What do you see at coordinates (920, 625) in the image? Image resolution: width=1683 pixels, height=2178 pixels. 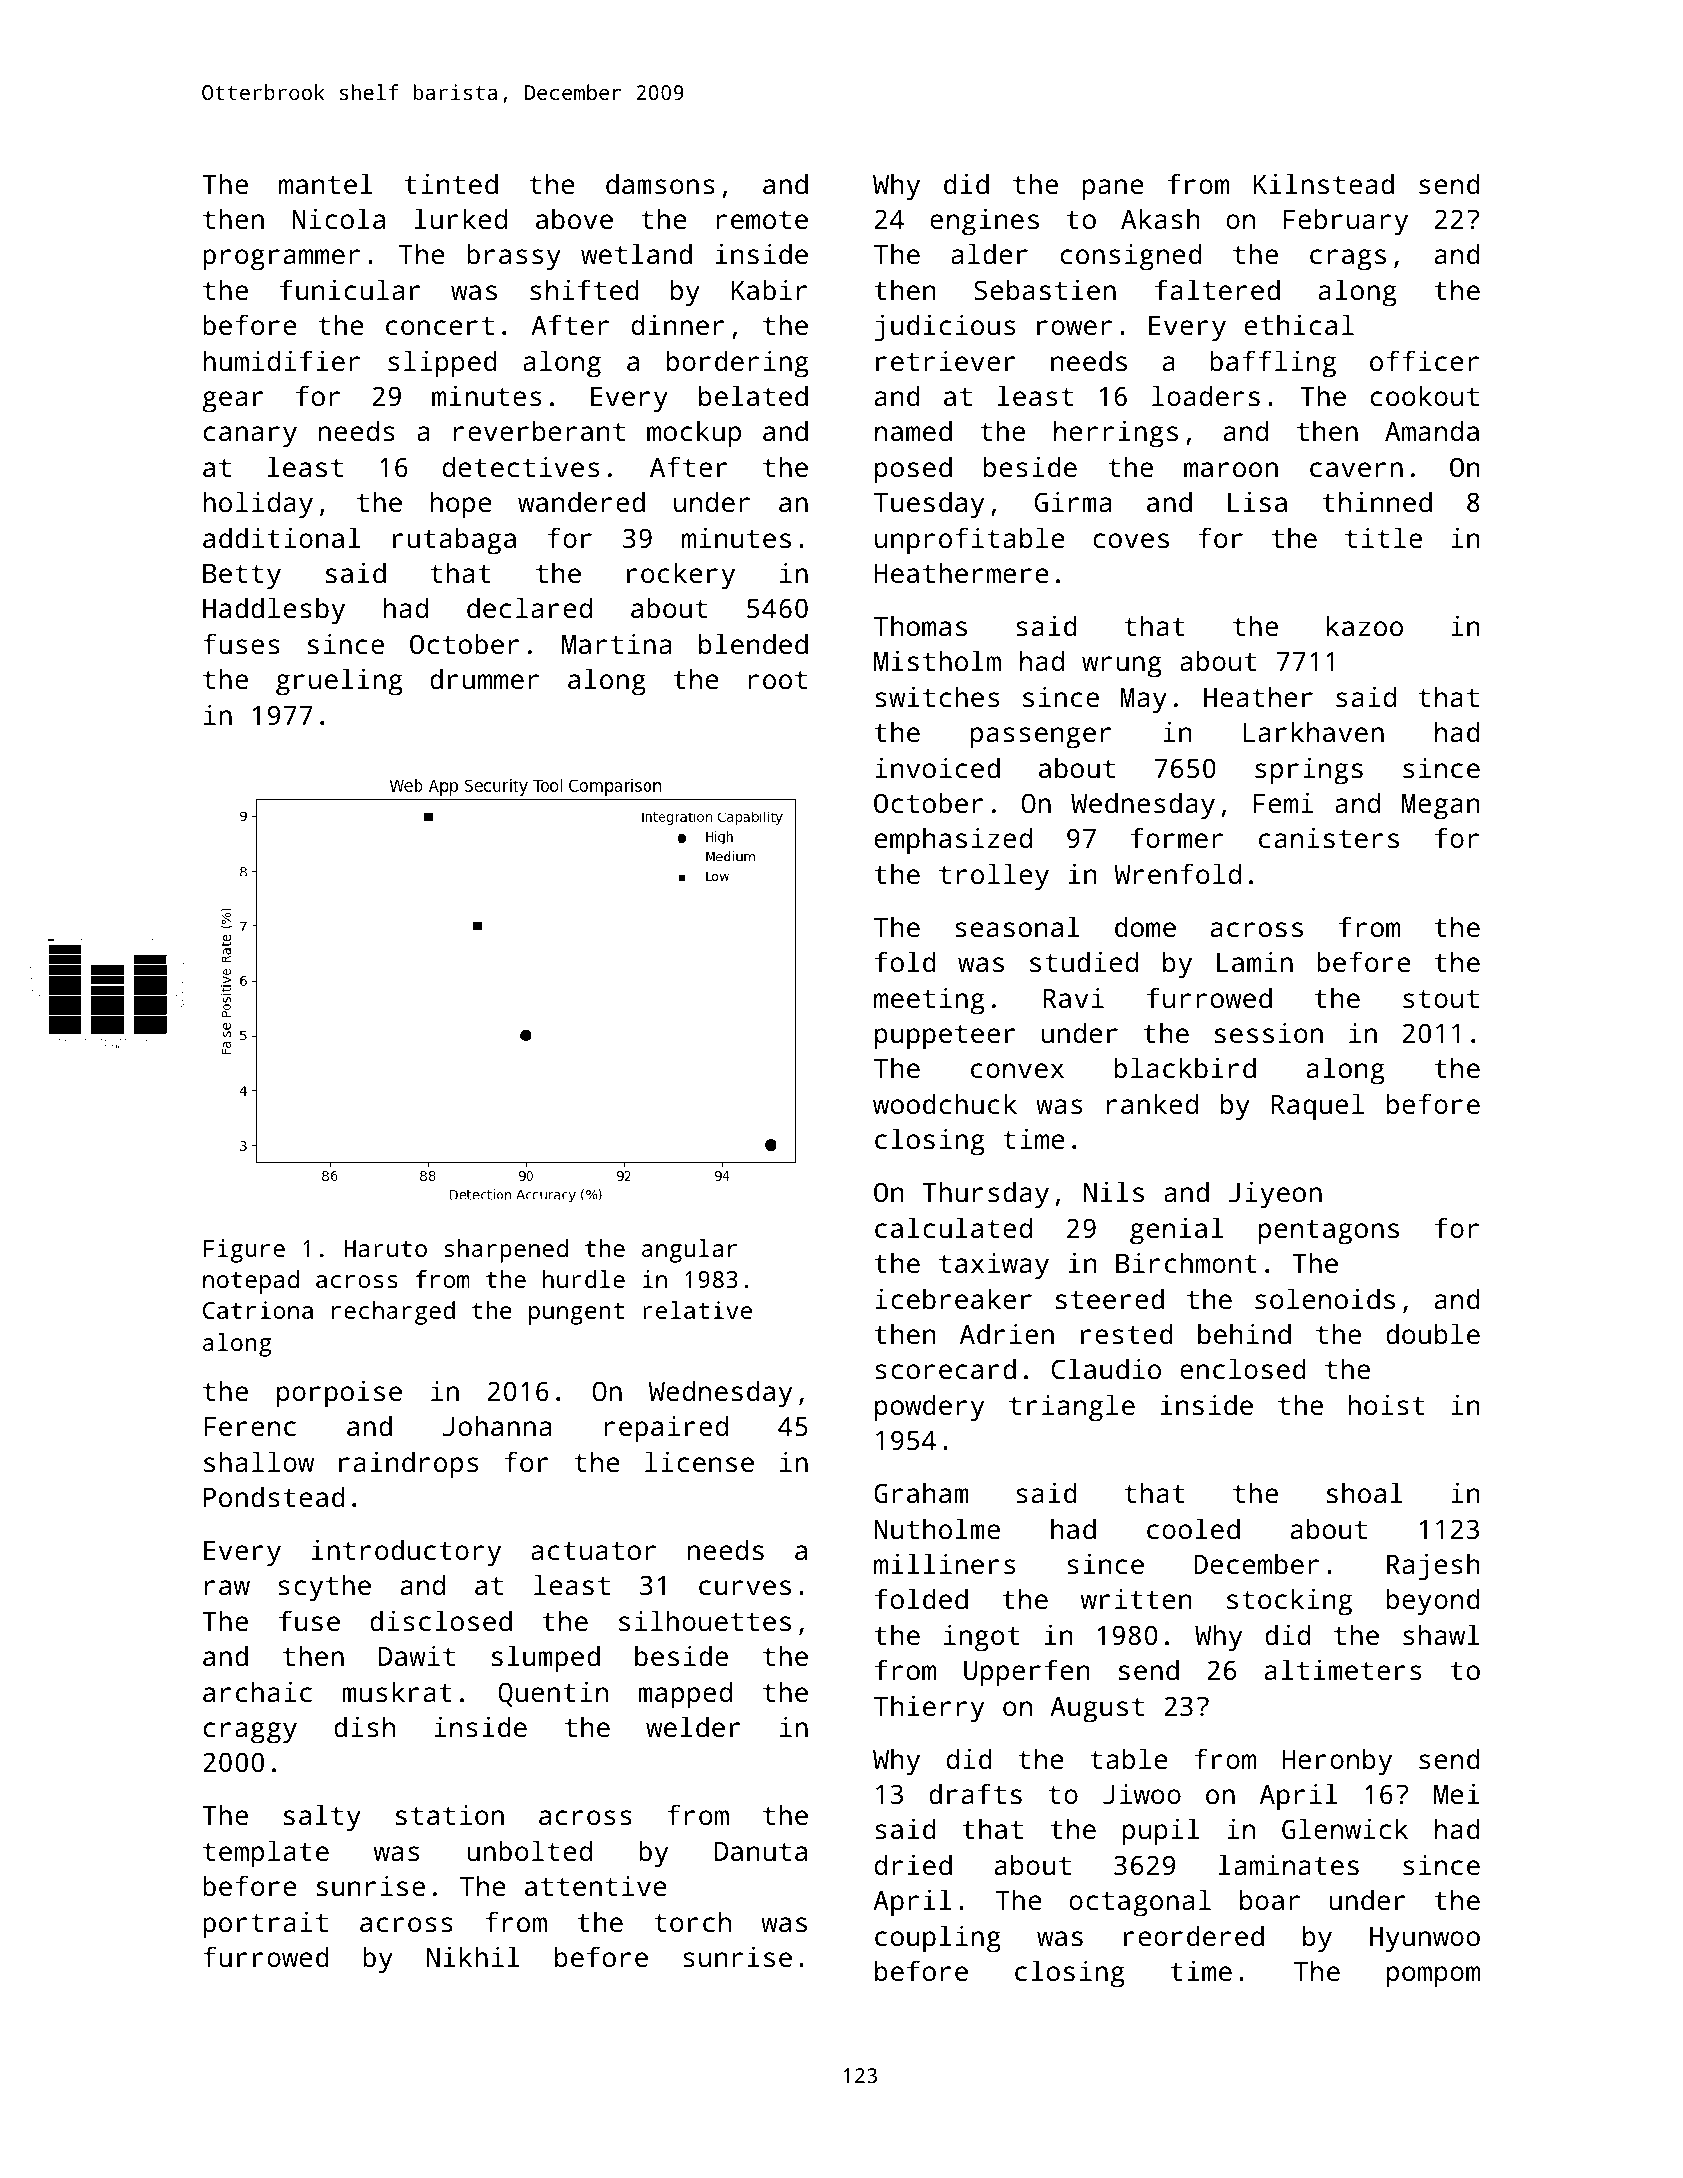 I see `Thomas` at bounding box center [920, 625].
